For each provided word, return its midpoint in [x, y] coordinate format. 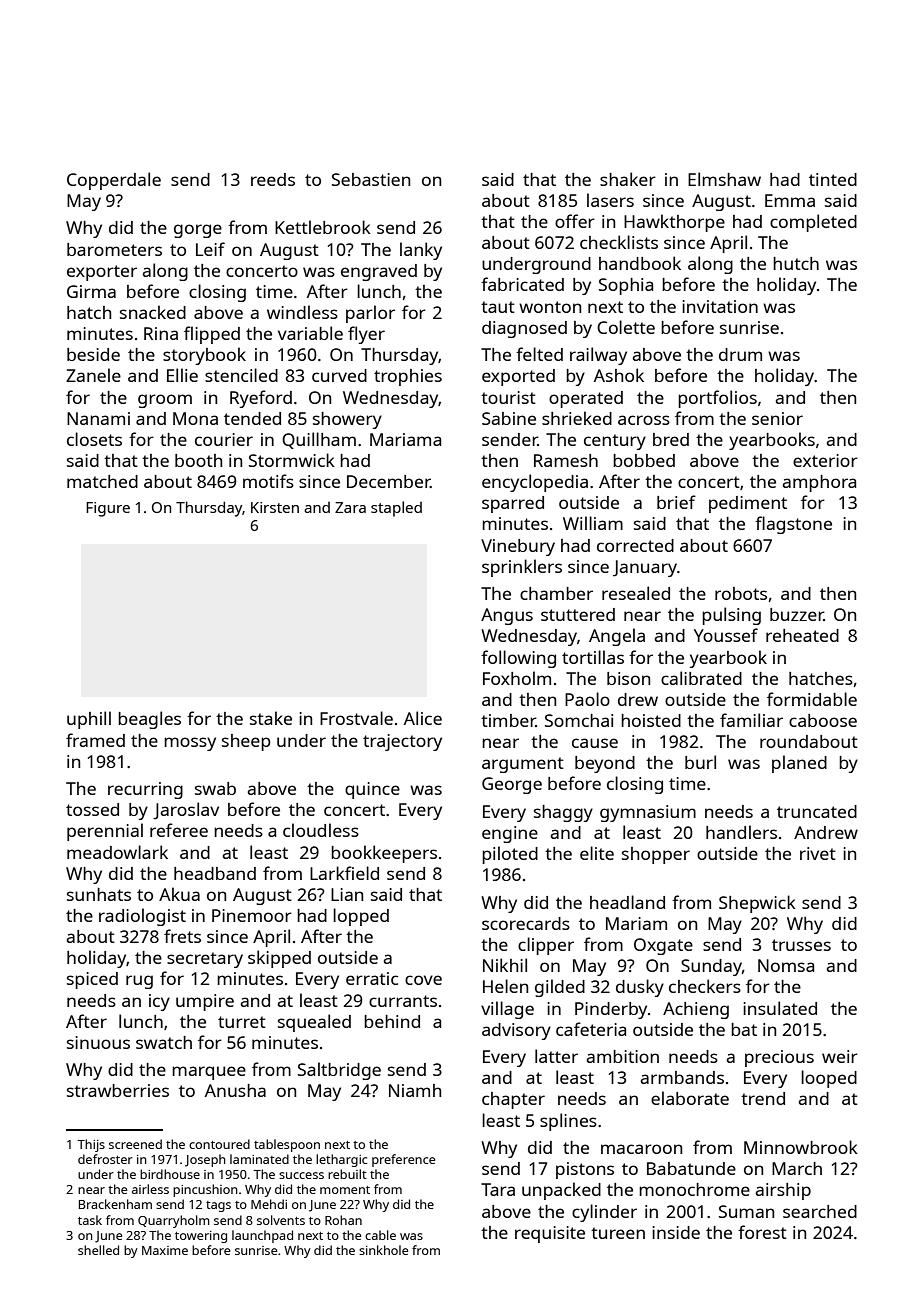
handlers [741, 832]
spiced [92, 980]
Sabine [509, 418]
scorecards [526, 923]
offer [575, 221]
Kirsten [275, 507]
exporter [102, 273]
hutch [796, 263]
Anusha [235, 1090]
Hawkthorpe [674, 223]
